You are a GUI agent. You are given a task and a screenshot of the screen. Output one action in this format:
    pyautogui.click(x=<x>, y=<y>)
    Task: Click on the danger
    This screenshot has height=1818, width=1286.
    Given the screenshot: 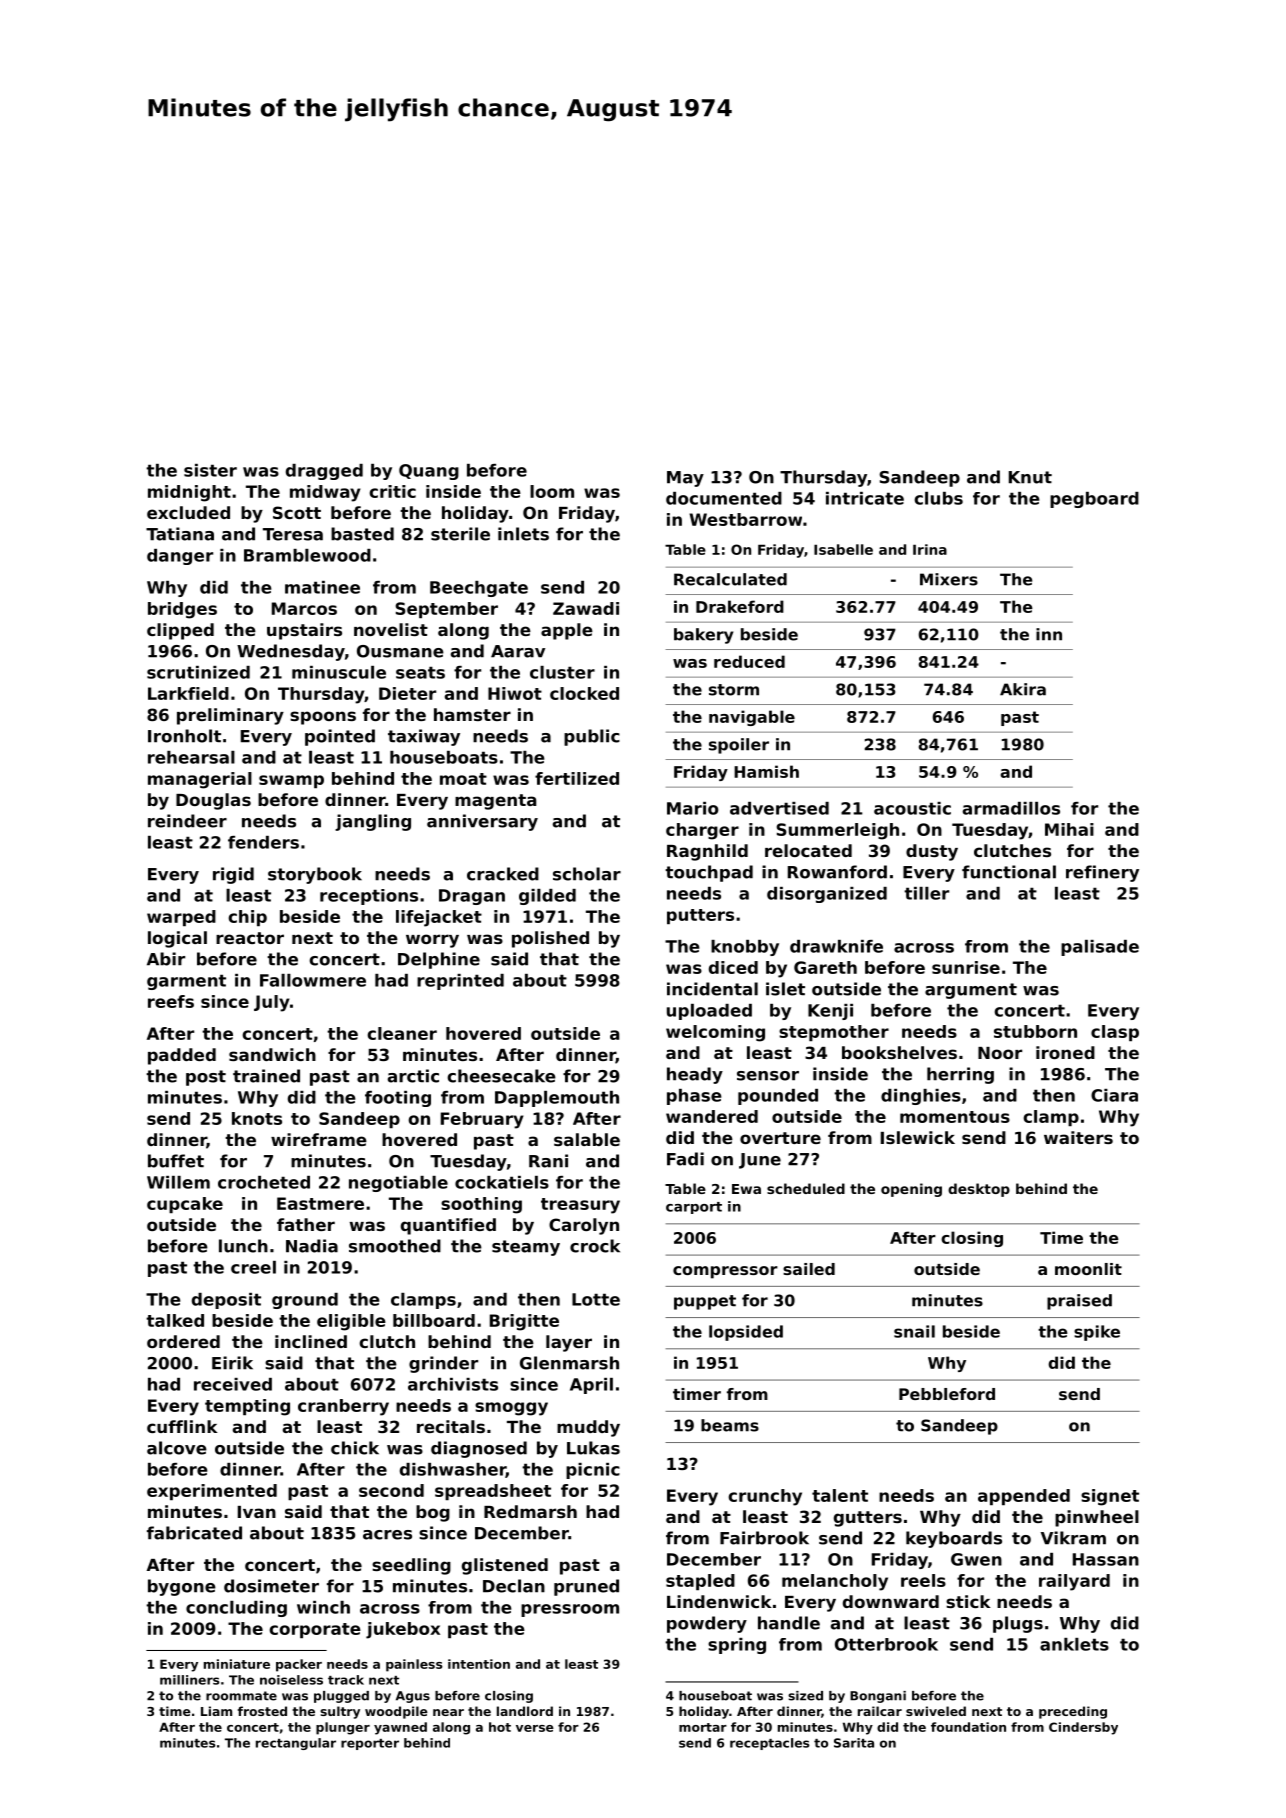 What is the action you would take?
    pyautogui.click(x=180, y=557)
